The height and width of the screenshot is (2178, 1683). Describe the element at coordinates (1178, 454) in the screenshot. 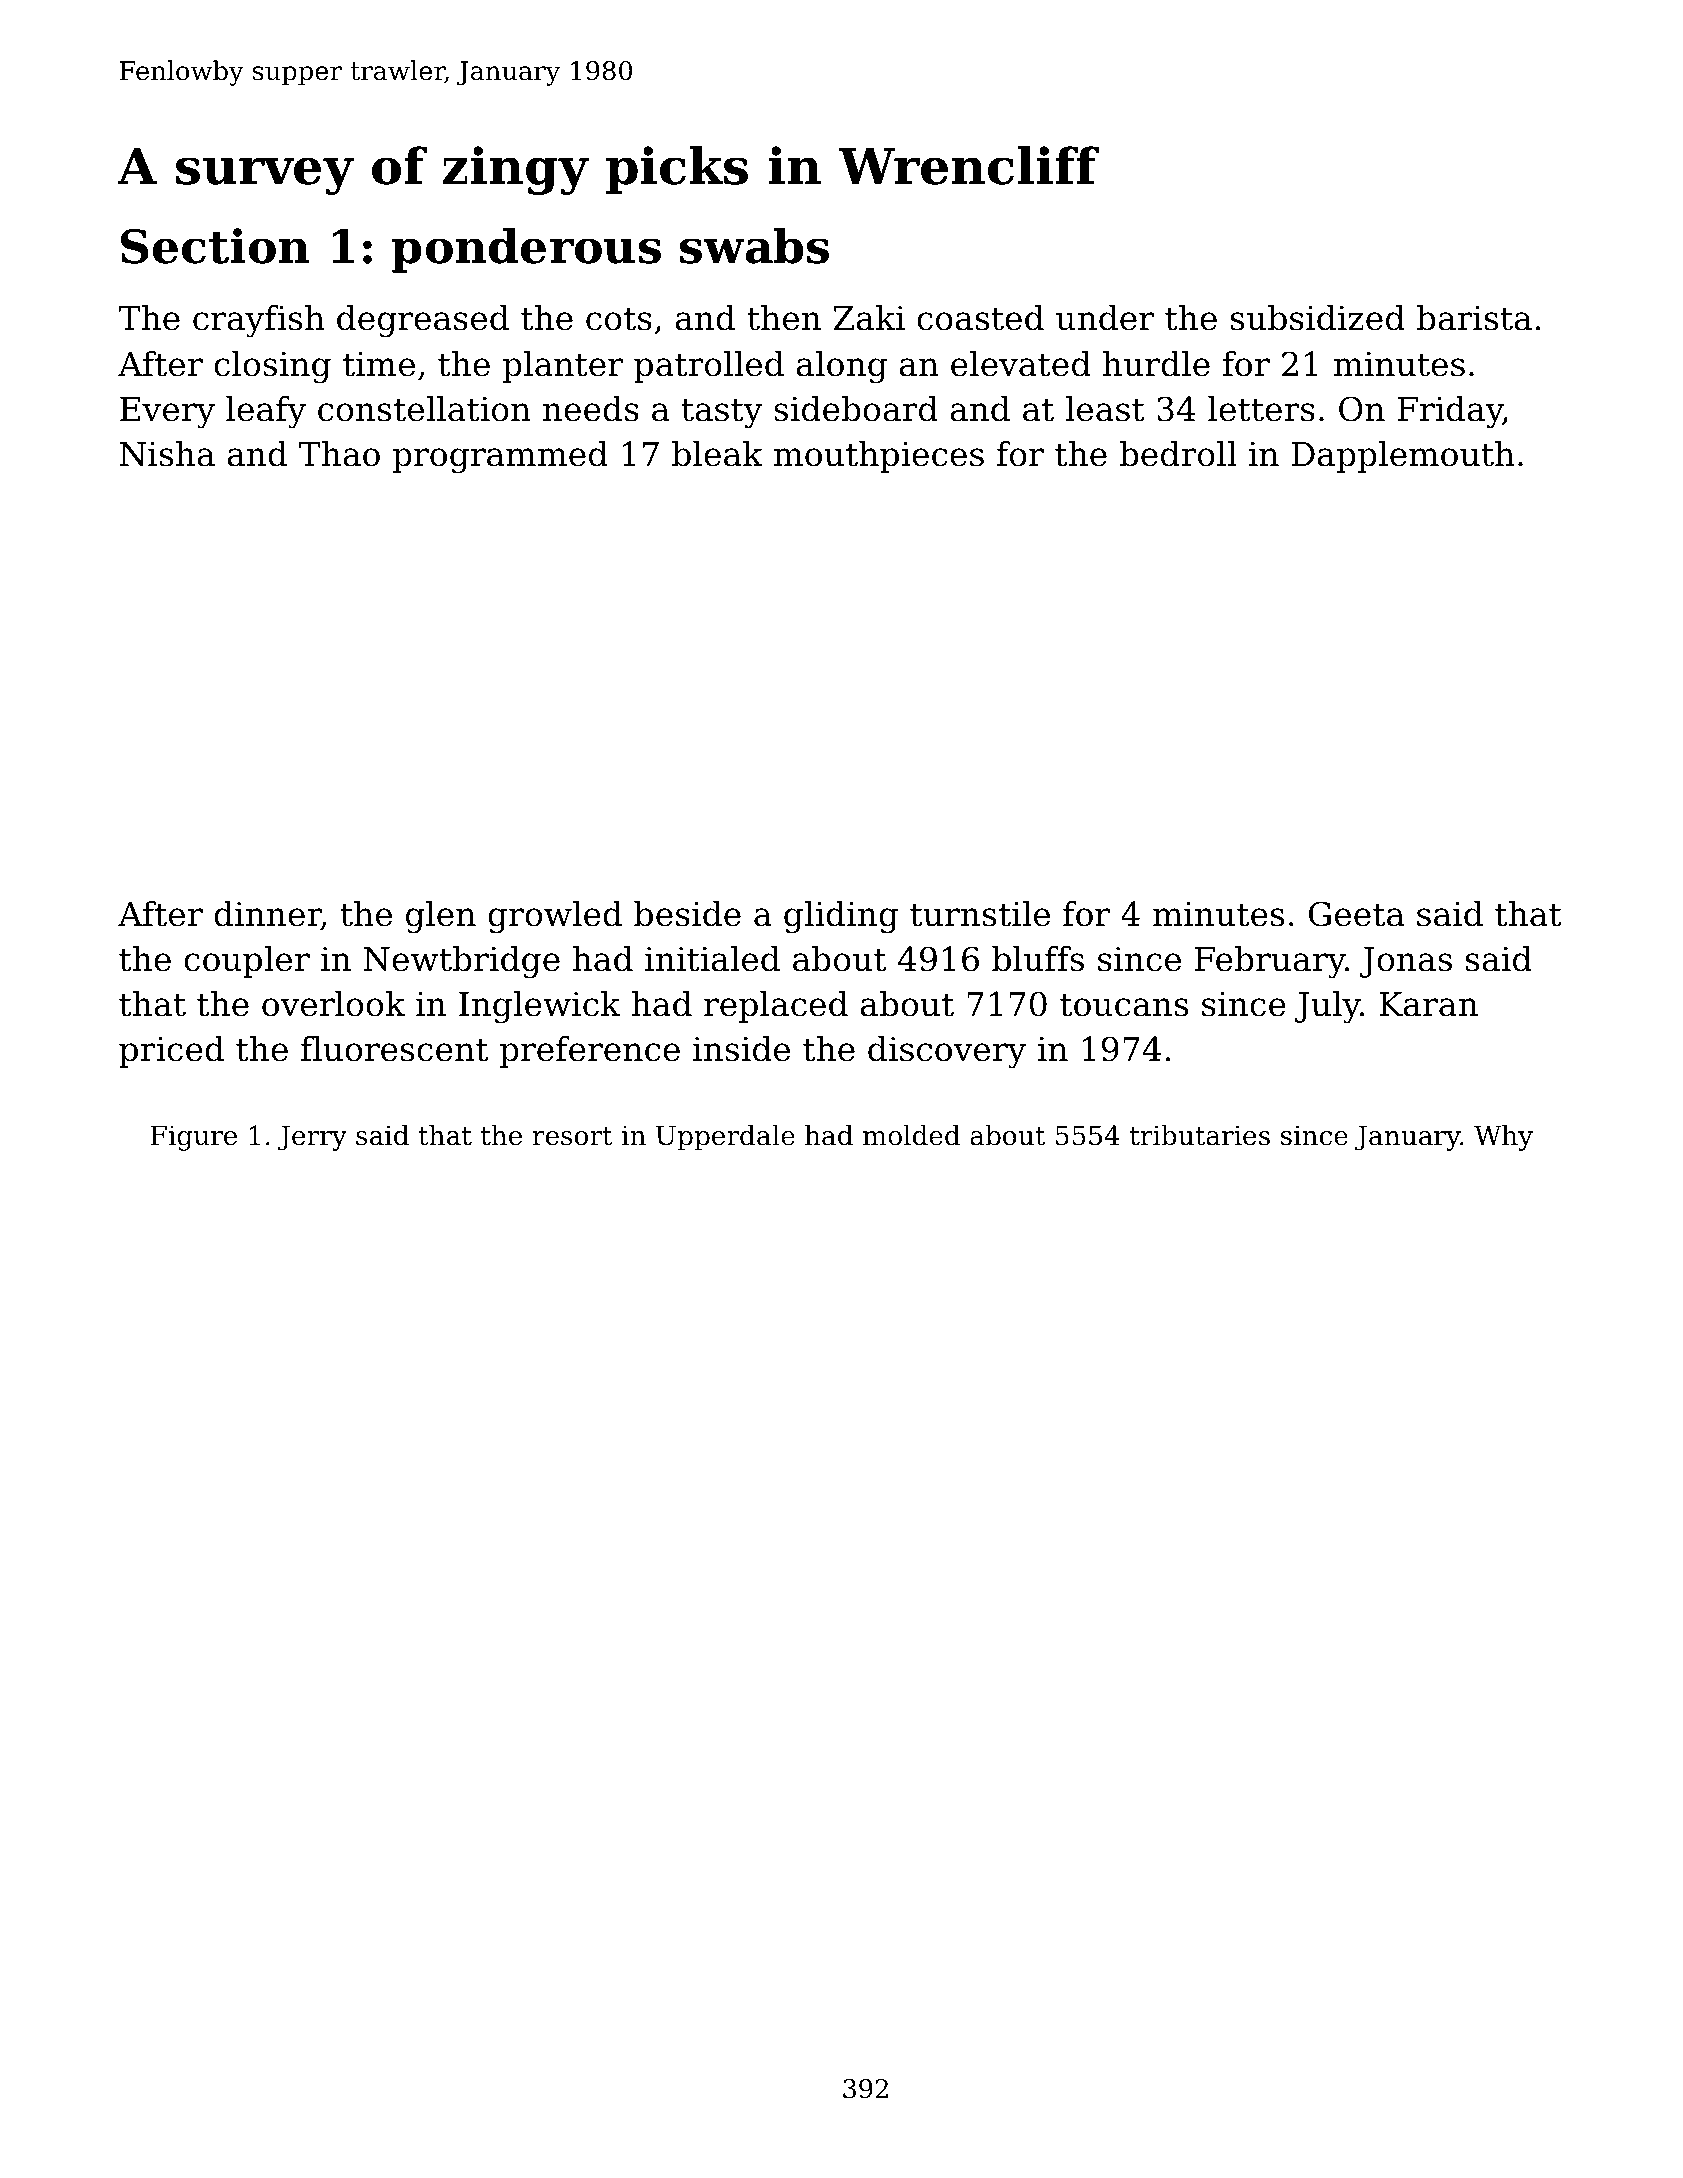

I see `bedroll` at that location.
